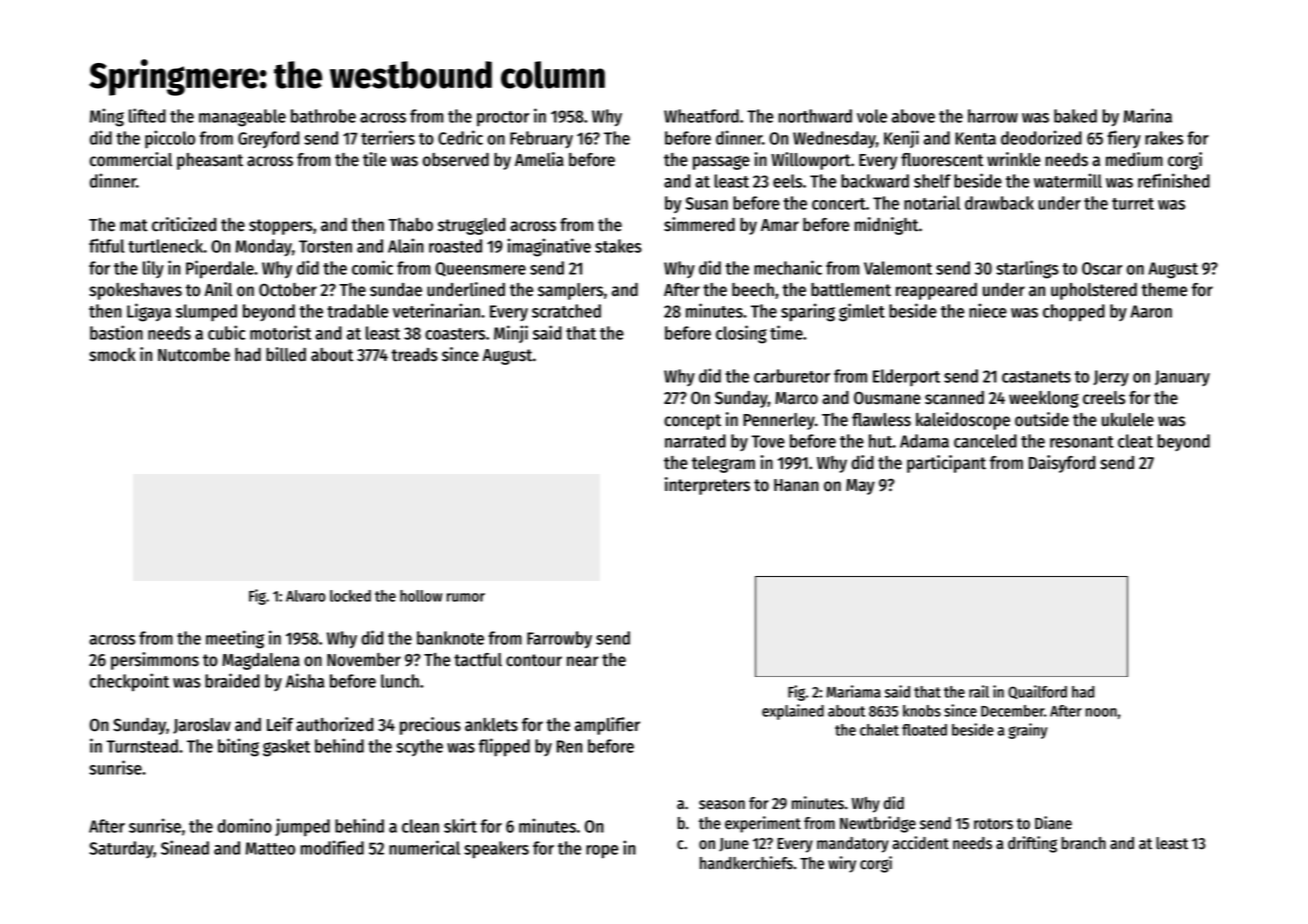 Image resolution: width=1308 pixels, height=924 pixels. Describe the element at coordinates (1151, 311) in the page. I see `Aaron` at that location.
